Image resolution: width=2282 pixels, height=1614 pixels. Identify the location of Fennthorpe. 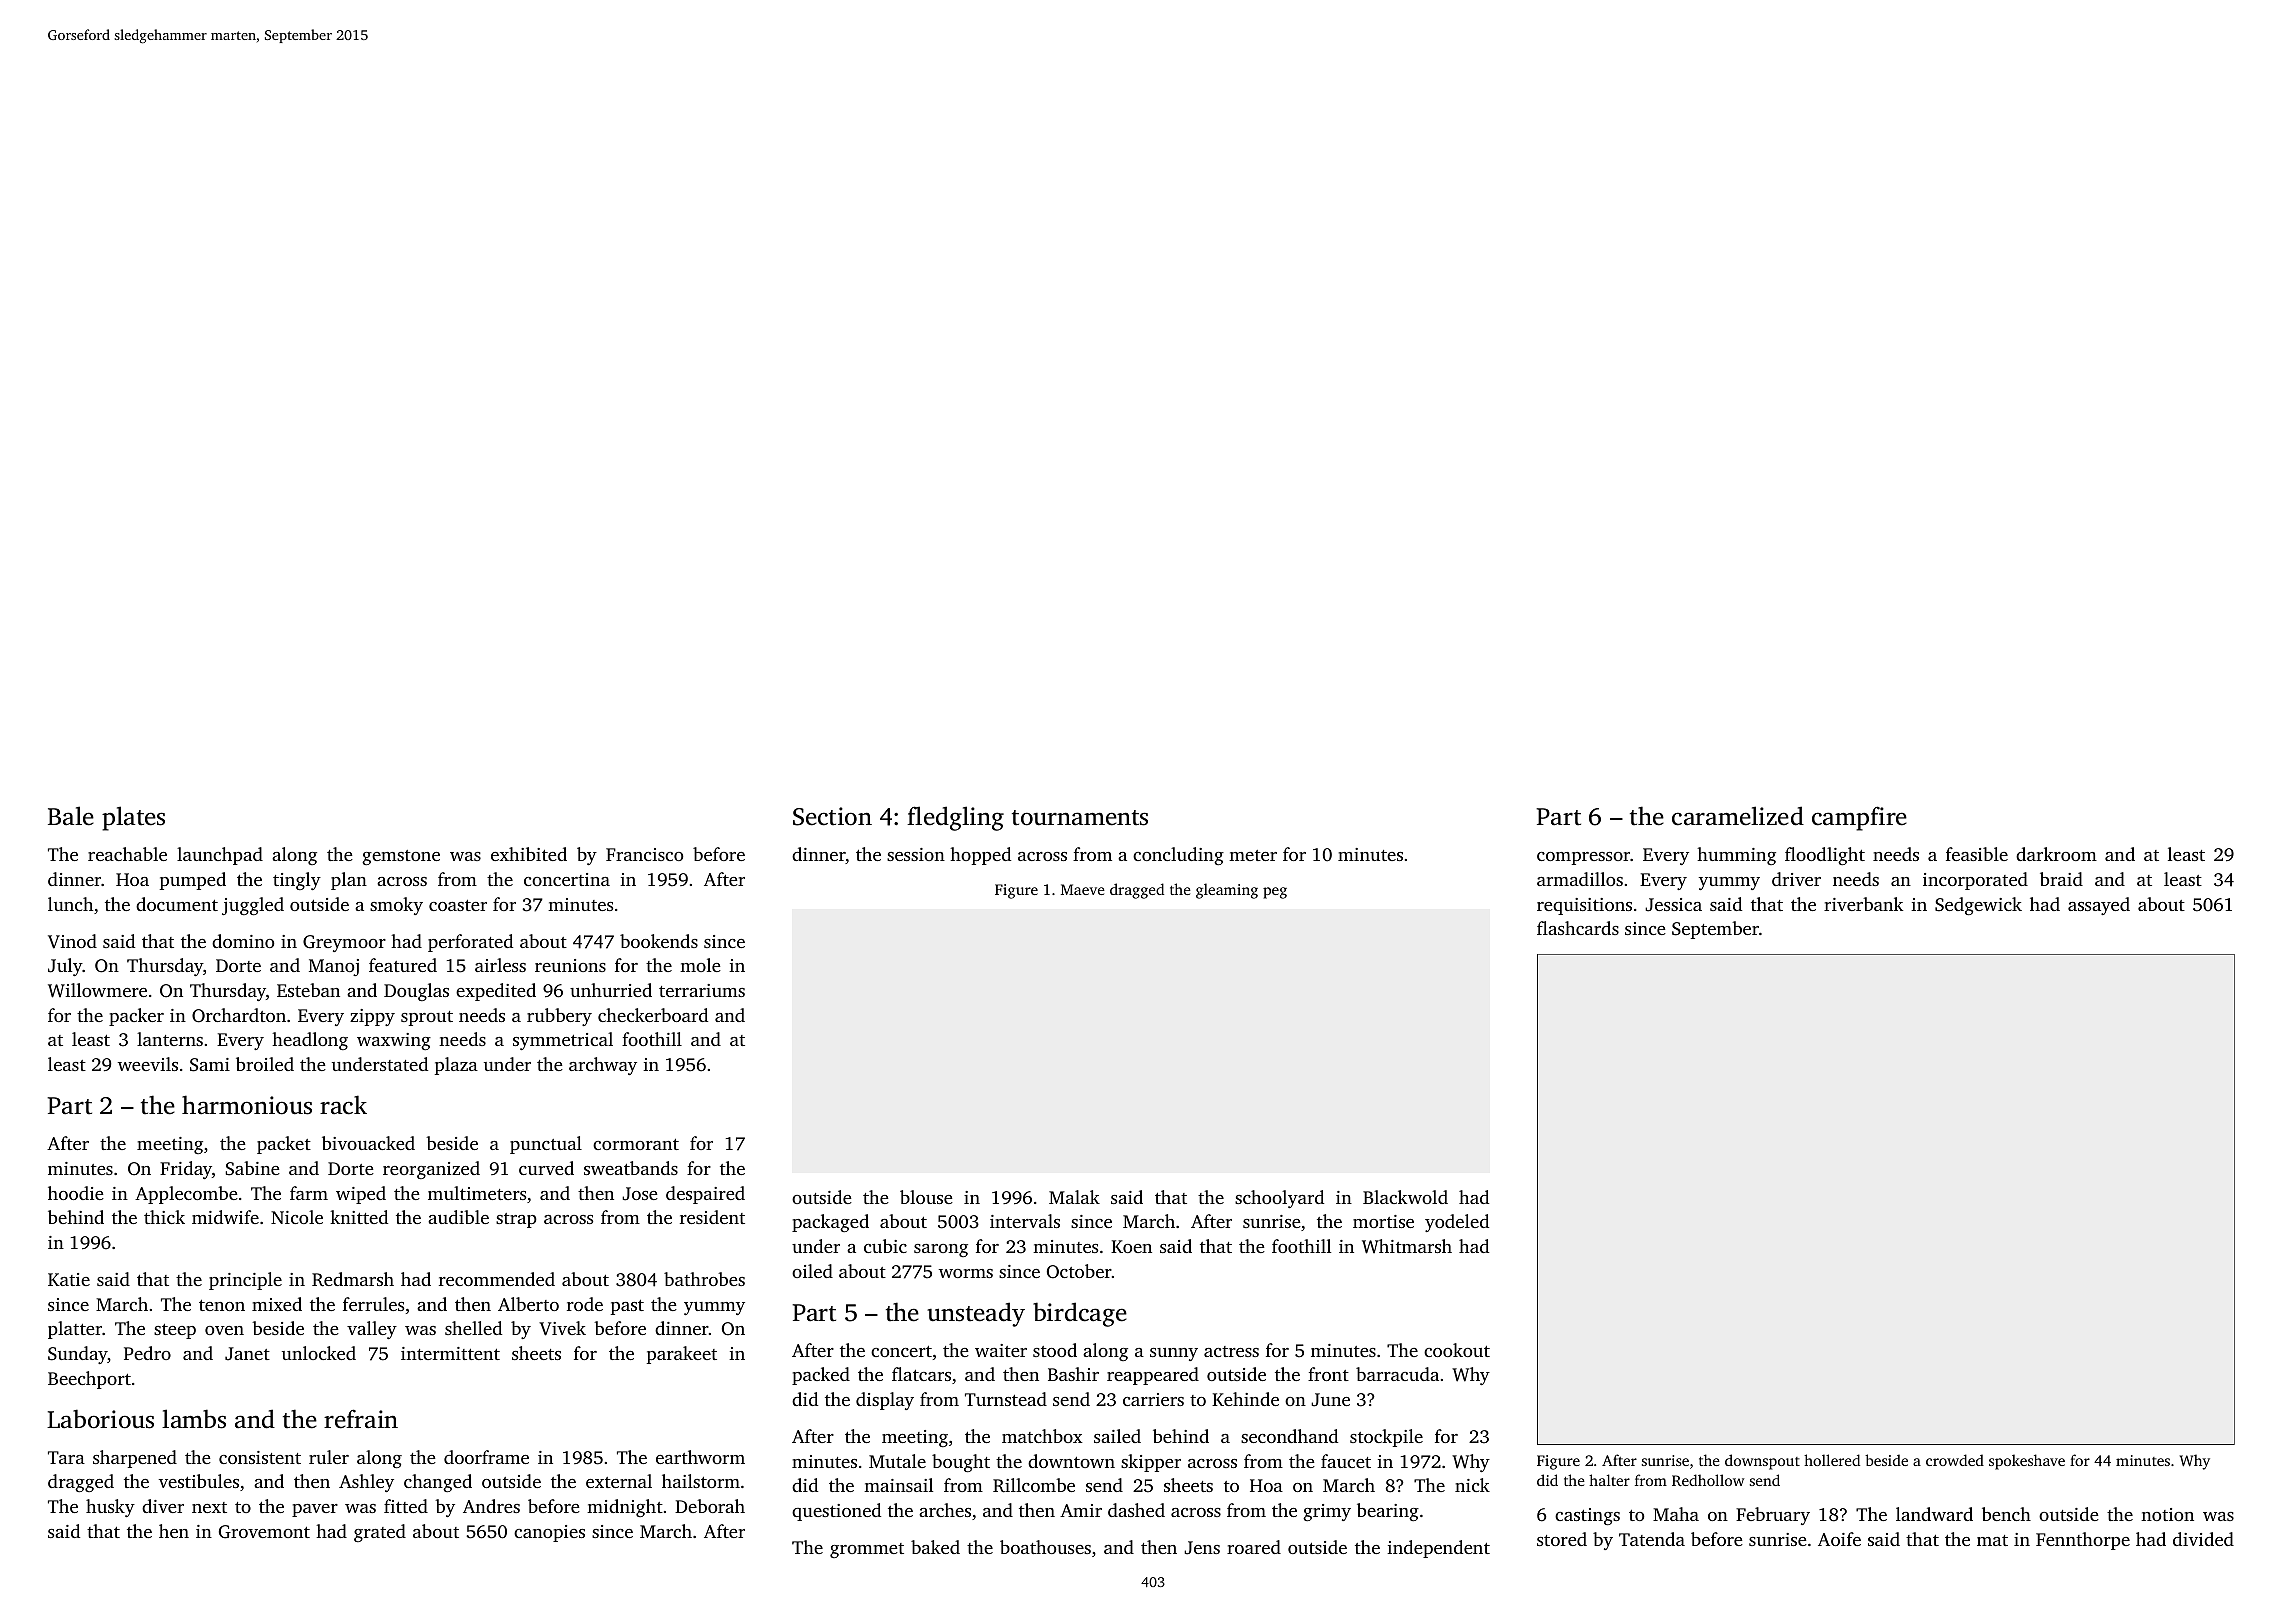
(2083, 1541).
